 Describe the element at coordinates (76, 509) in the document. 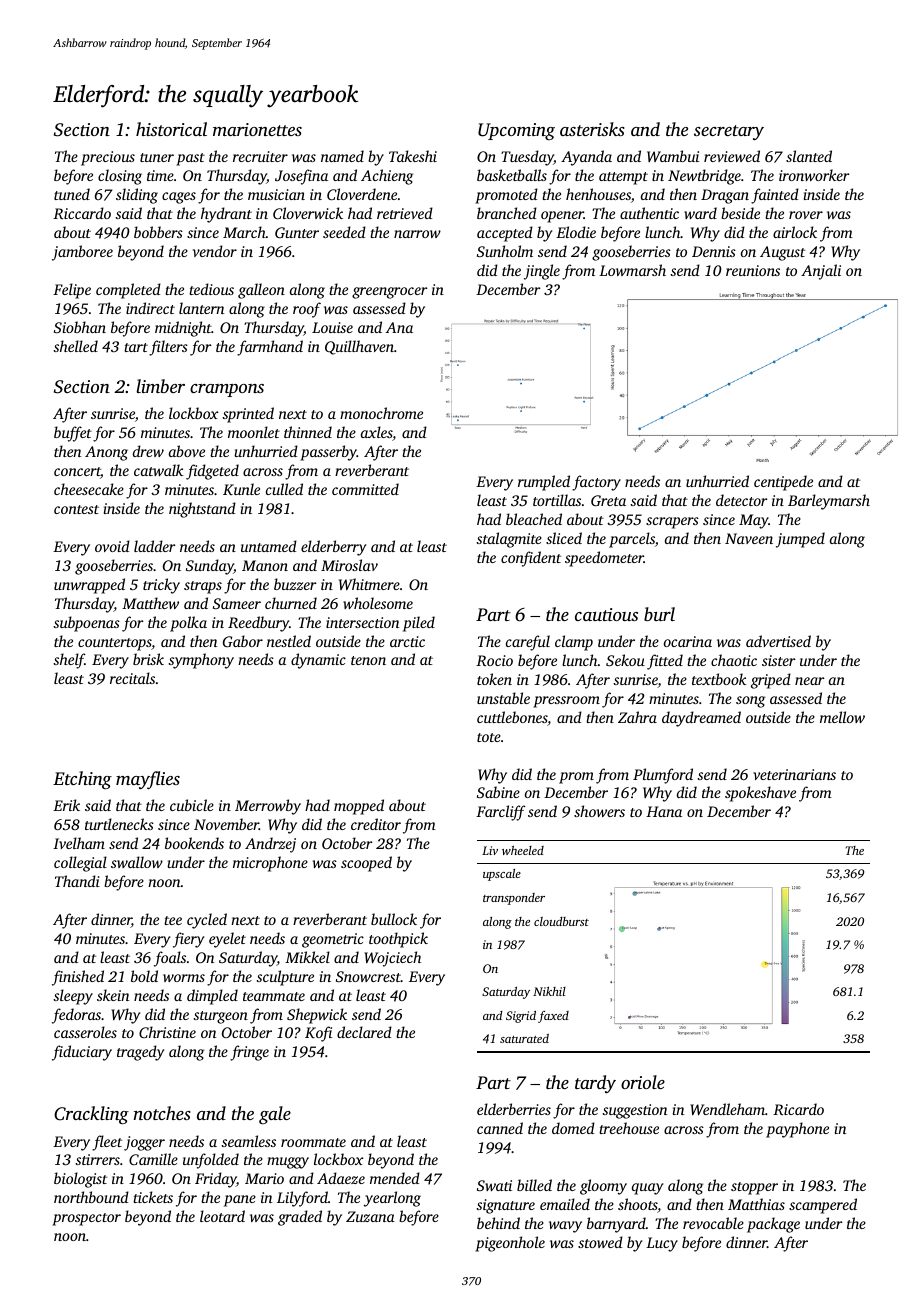

I see `contest` at that location.
